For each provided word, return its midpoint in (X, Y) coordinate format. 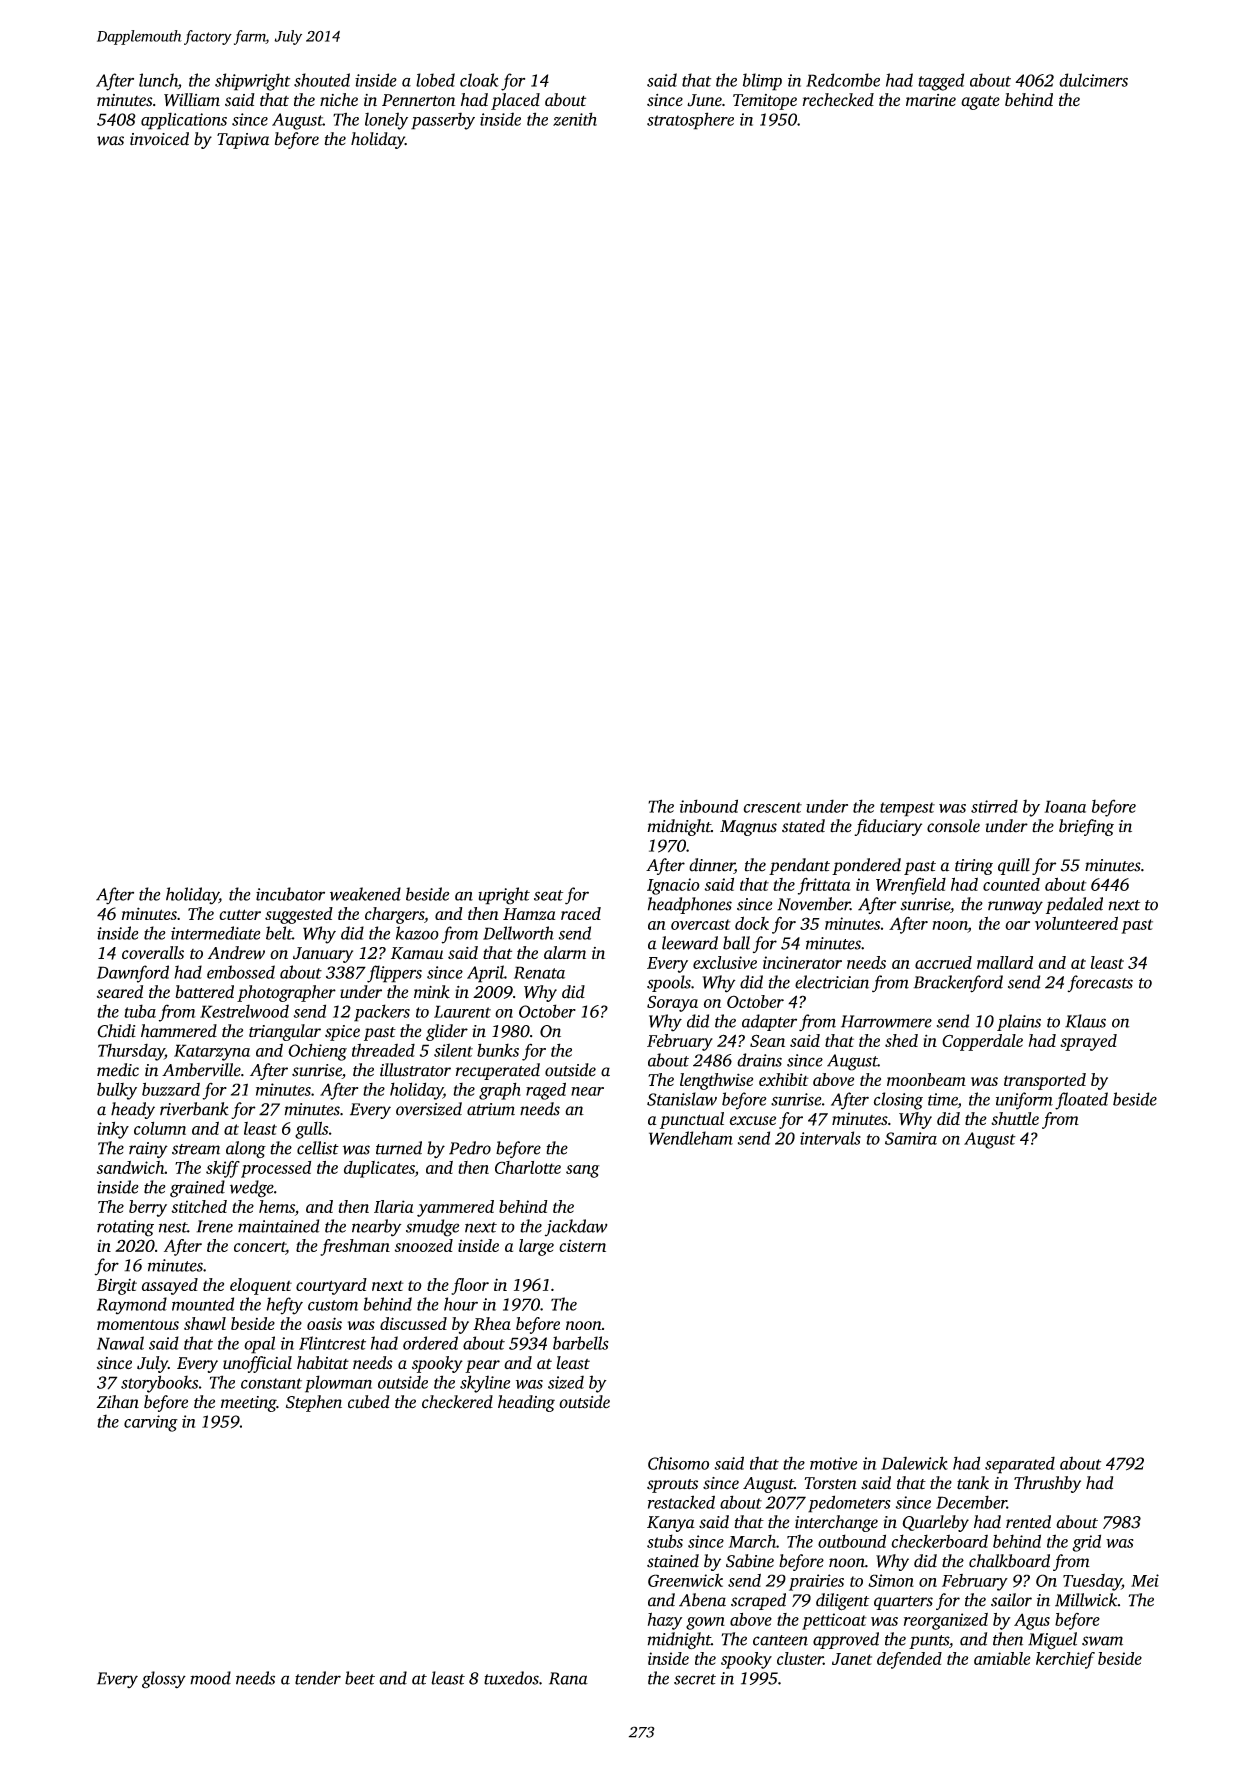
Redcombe (843, 80)
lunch (158, 80)
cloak (479, 80)
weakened (365, 894)
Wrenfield (911, 886)
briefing (1086, 827)
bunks (498, 1050)
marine (931, 100)
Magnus (748, 828)
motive (833, 1463)
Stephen (314, 1403)
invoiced (159, 139)
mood (210, 1678)
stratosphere (690, 121)
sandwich (131, 1167)
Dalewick (914, 1463)
